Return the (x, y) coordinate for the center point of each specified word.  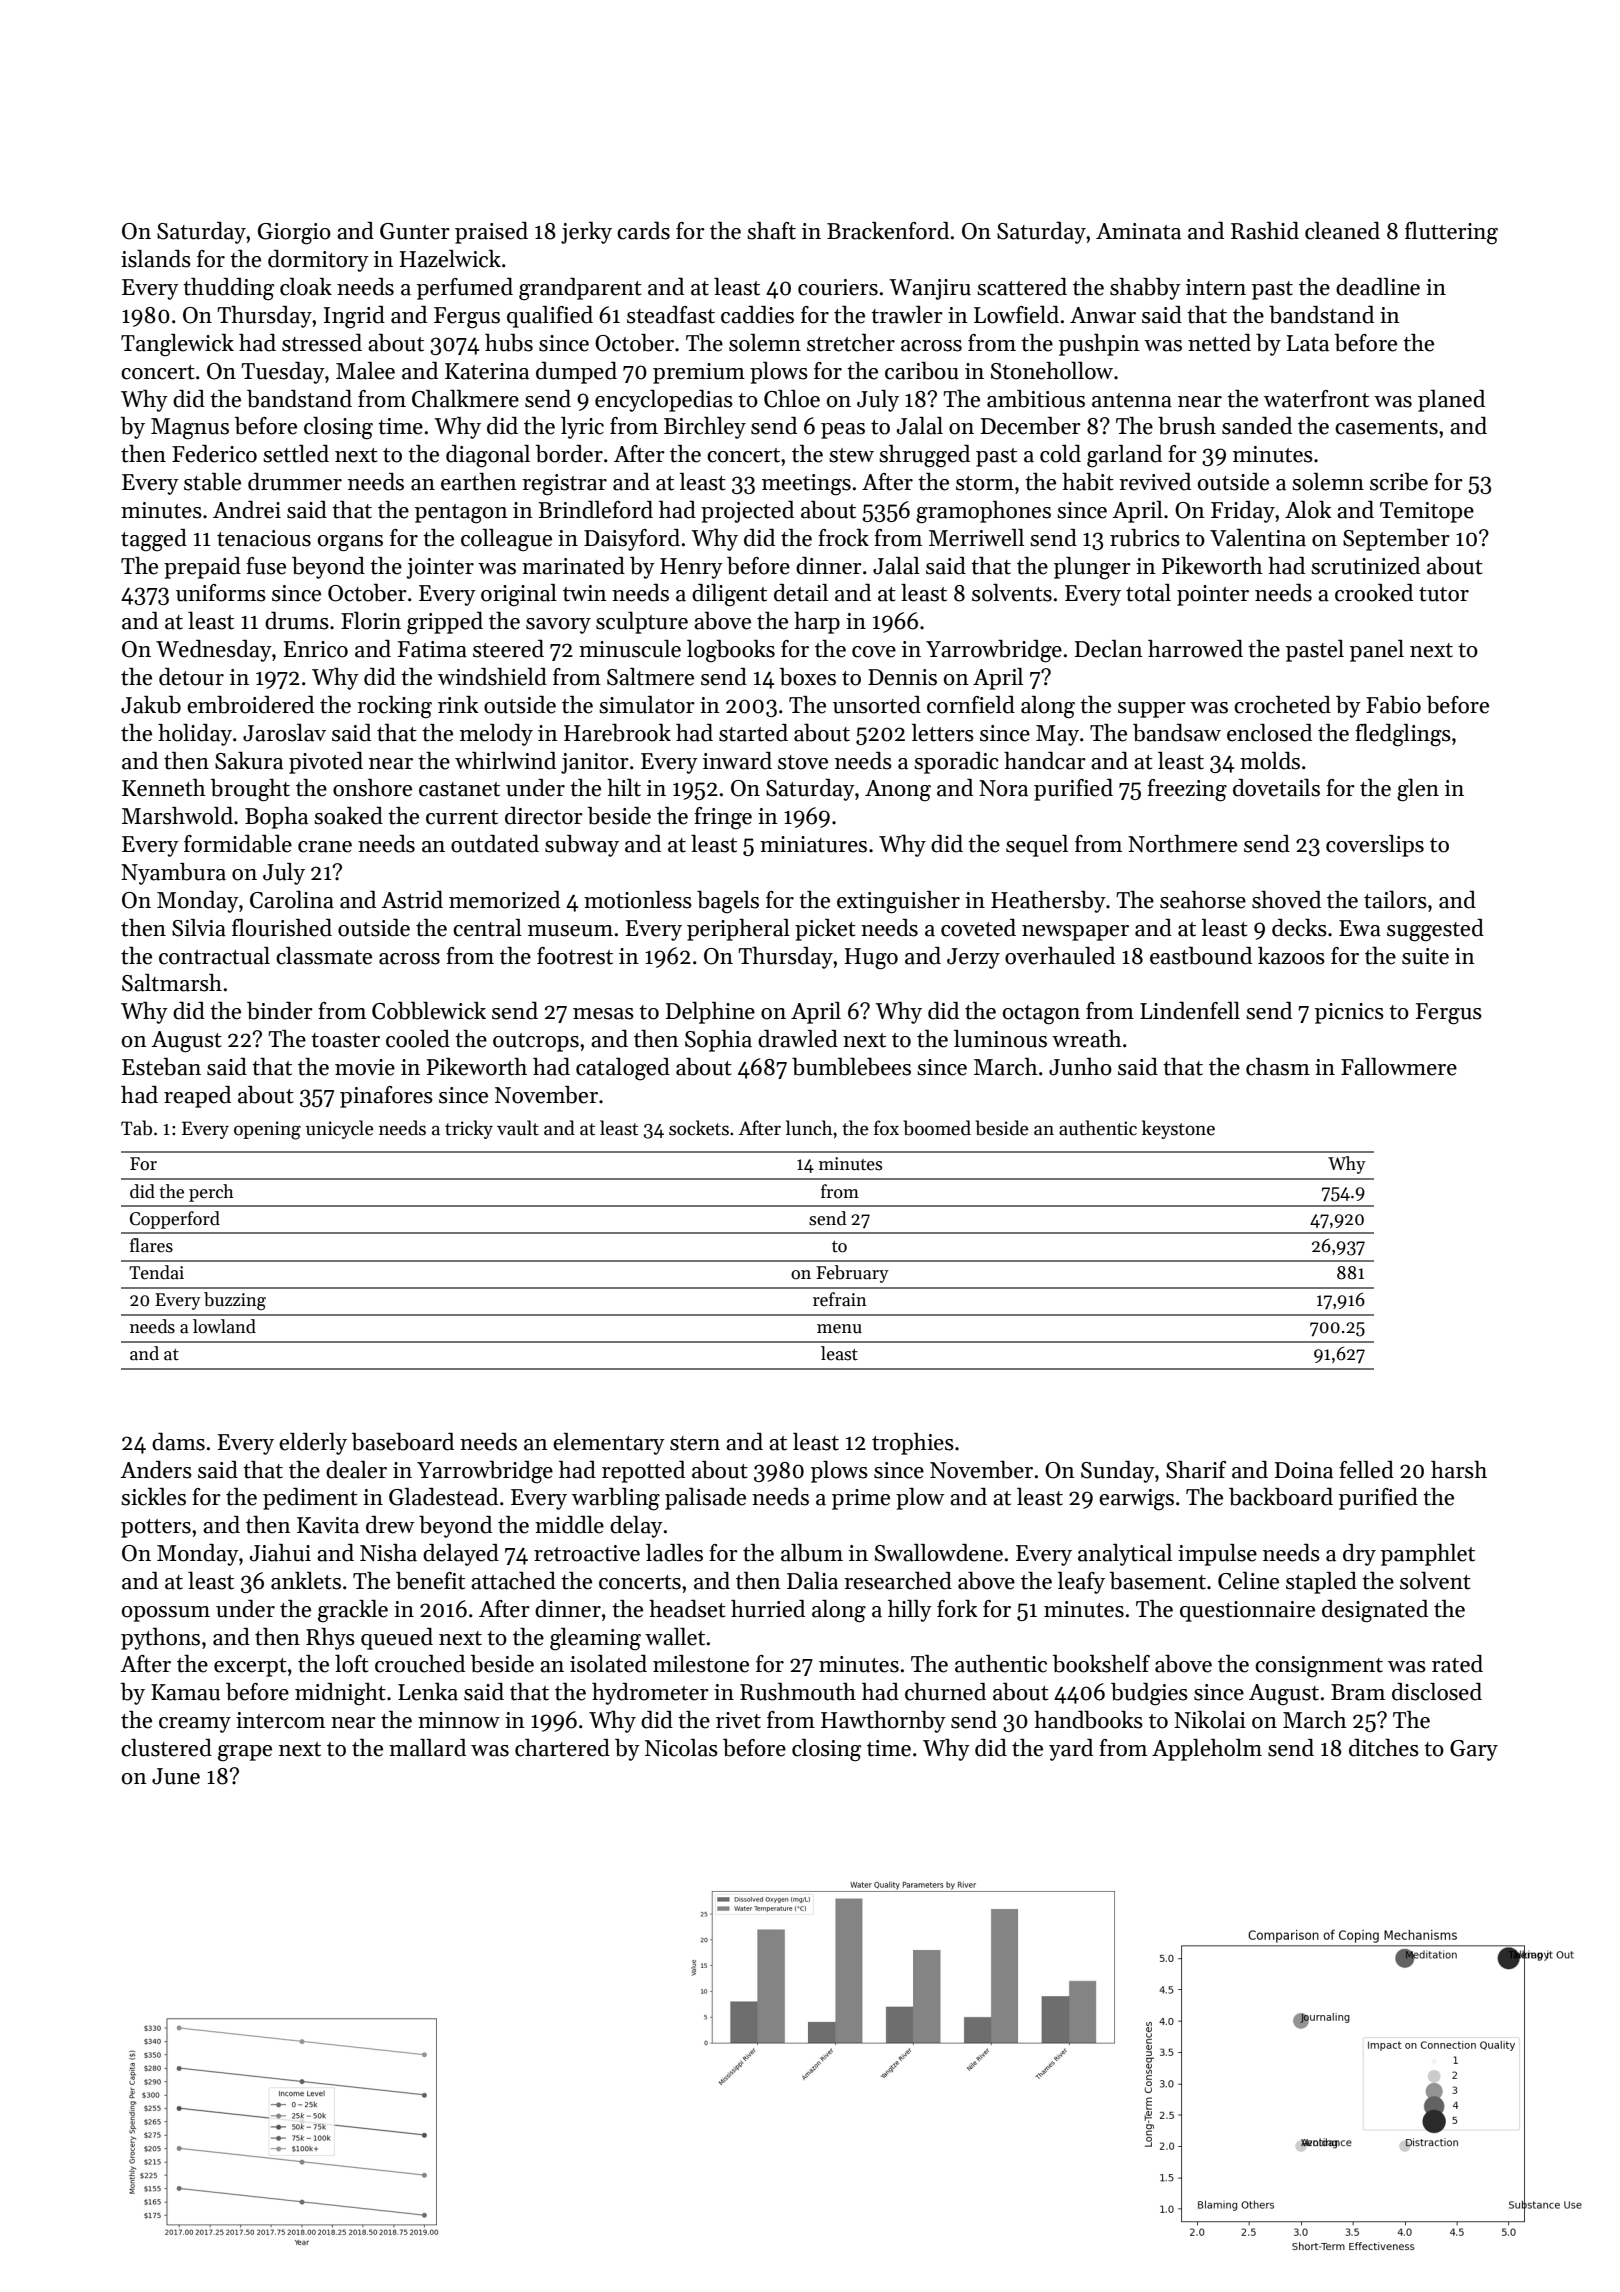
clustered (166, 1748)
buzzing (235, 1301)
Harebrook (617, 733)
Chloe (792, 399)
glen (1418, 790)
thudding (228, 289)
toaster (345, 1040)
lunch (809, 1128)
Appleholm (1207, 1750)
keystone (1178, 1129)
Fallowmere (1399, 1067)
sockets (699, 1128)
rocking (394, 707)
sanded (1257, 426)
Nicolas (681, 1748)
